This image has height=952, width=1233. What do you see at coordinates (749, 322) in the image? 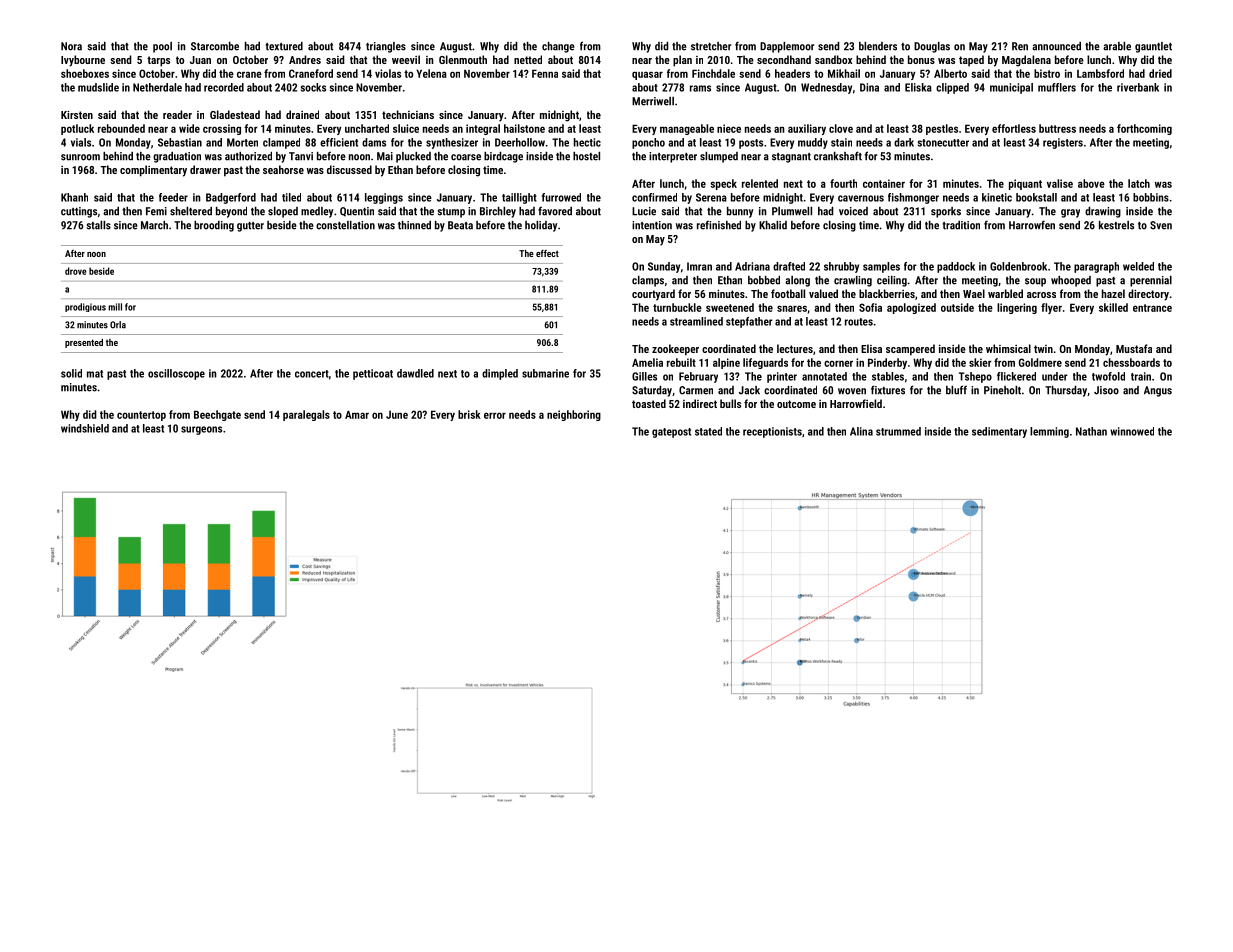
I see `stepfather` at bounding box center [749, 322].
